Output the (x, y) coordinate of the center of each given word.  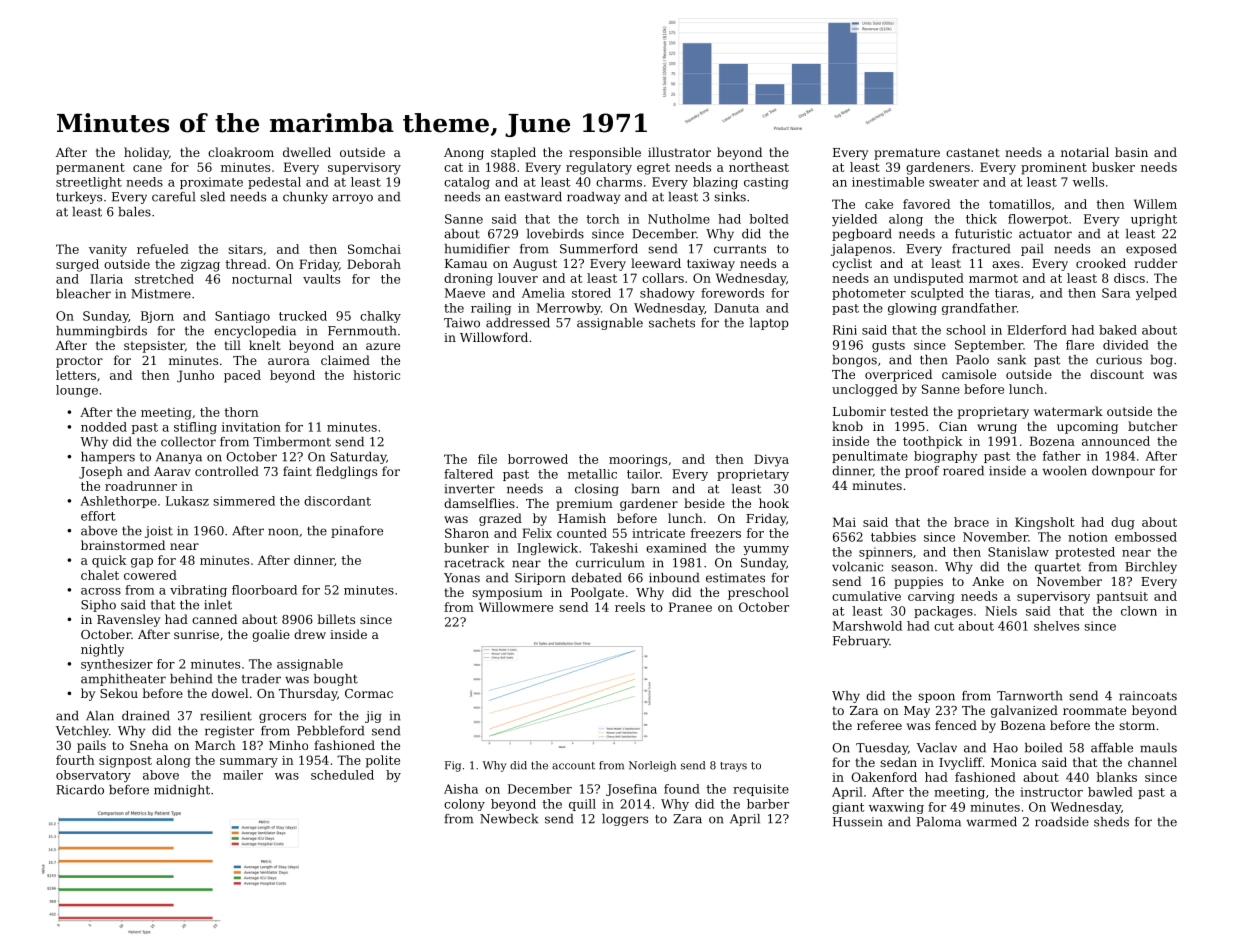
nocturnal (262, 279)
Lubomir (859, 411)
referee (879, 725)
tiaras (1012, 293)
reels (630, 607)
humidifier (477, 249)
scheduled (342, 775)
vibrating (198, 591)
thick (981, 219)
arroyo (352, 199)
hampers (108, 458)
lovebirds (555, 234)
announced (1116, 441)
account (573, 766)
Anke (988, 581)
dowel (230, 693)
